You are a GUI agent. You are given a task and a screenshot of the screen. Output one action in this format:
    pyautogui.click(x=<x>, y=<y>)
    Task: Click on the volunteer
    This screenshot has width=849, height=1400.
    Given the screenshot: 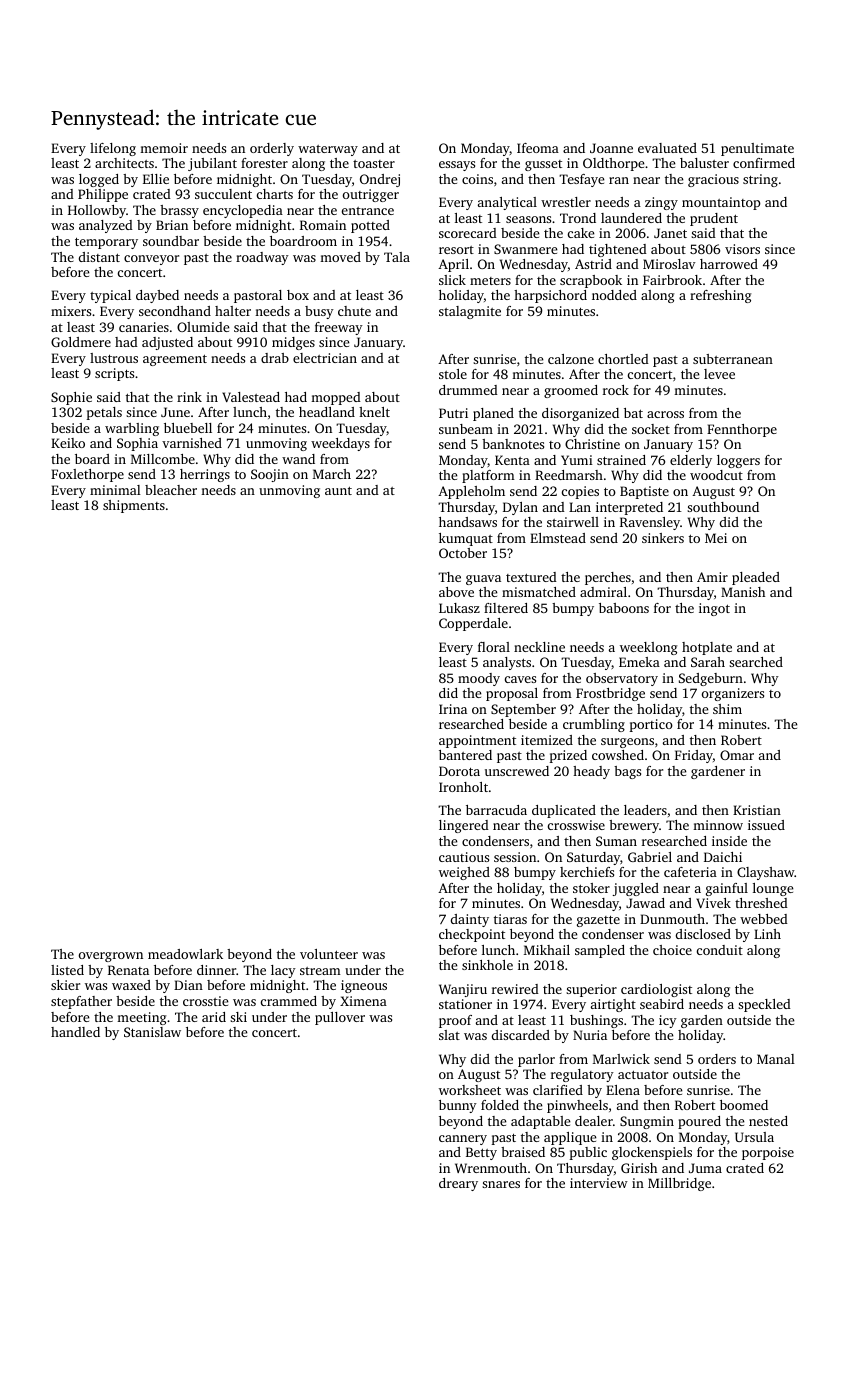 What is the action you would take?
    pyautogui.click(x=329, y=954)
